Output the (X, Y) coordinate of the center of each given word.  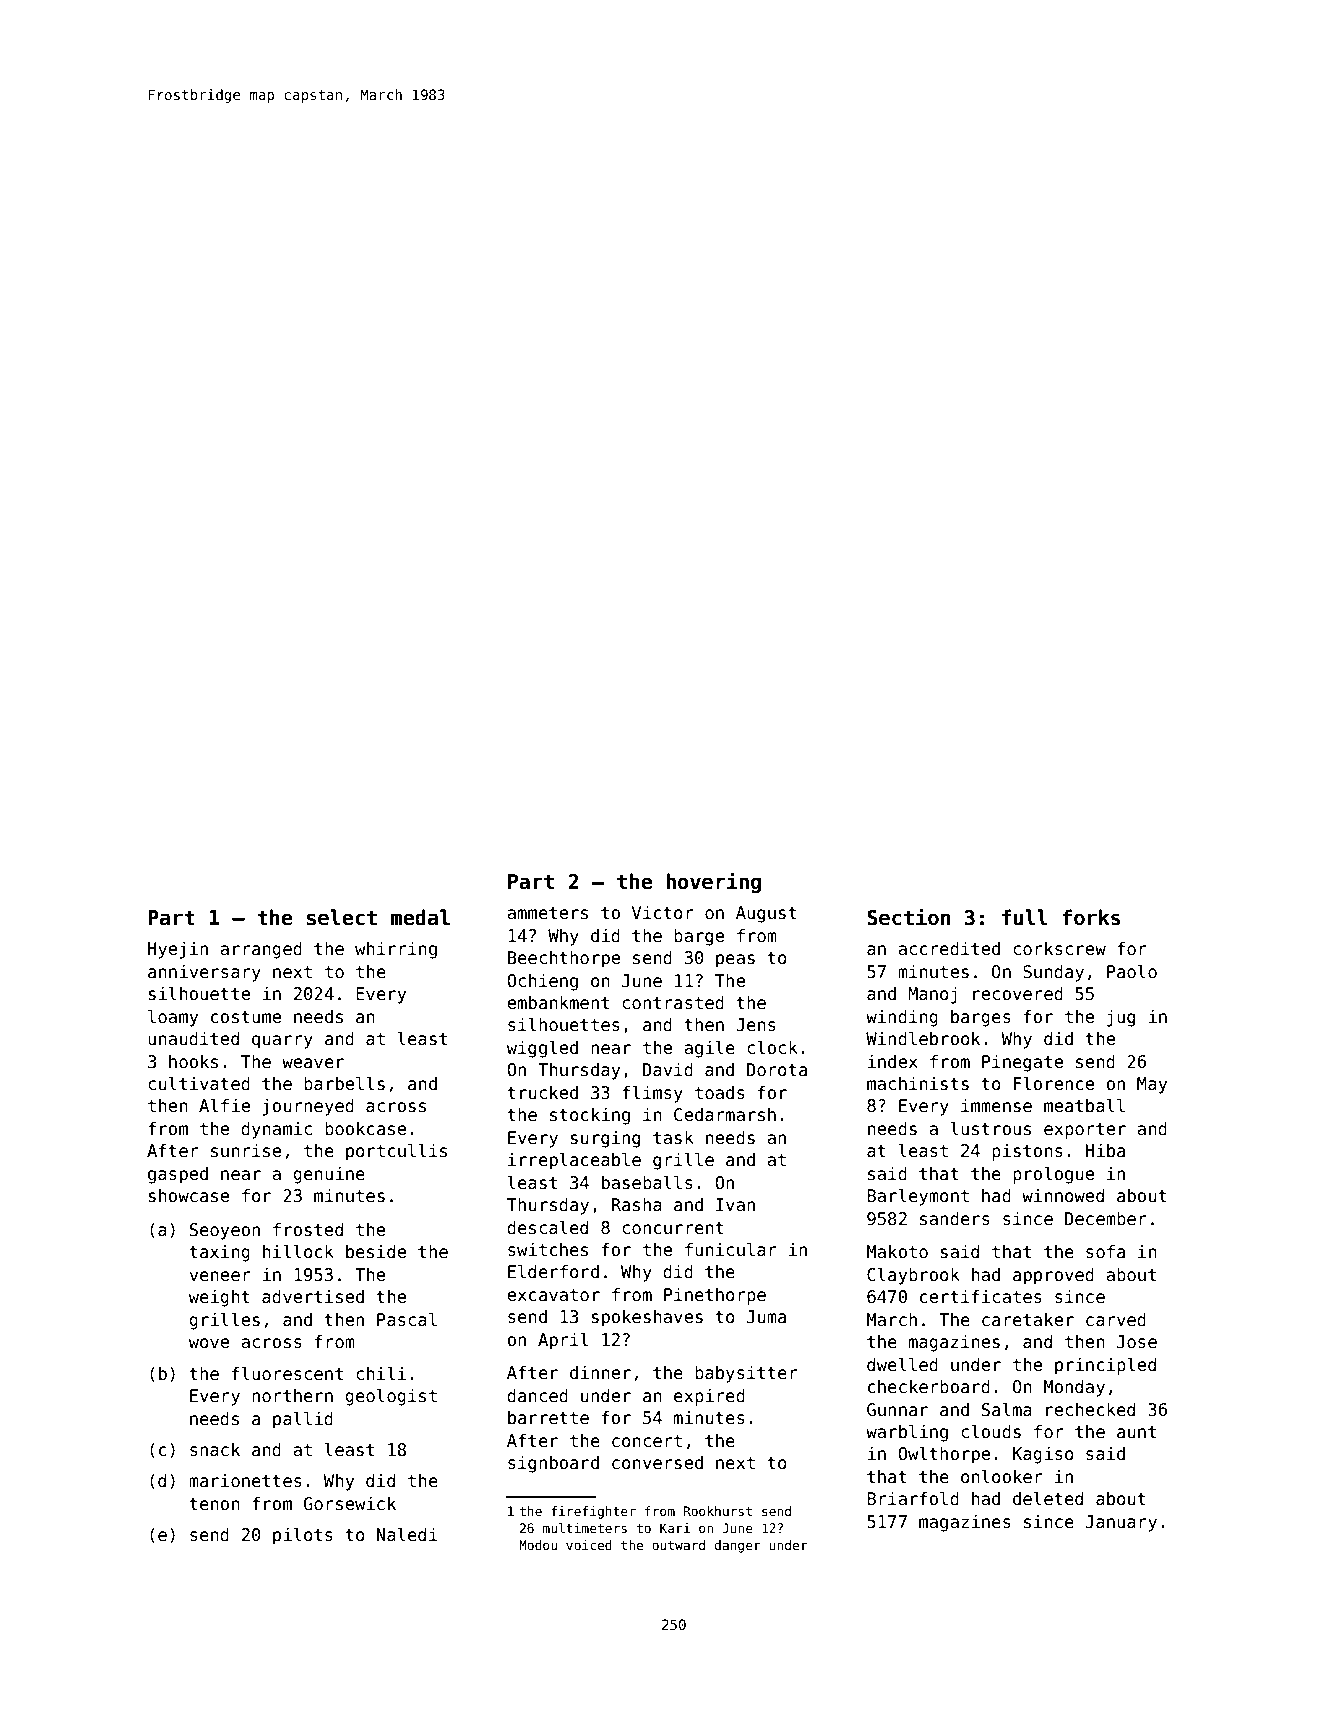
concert (647, 1441)
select (342, 917)
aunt (1136, 1432)
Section (908, 917)
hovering (713, 882)
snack (215, 1450)
